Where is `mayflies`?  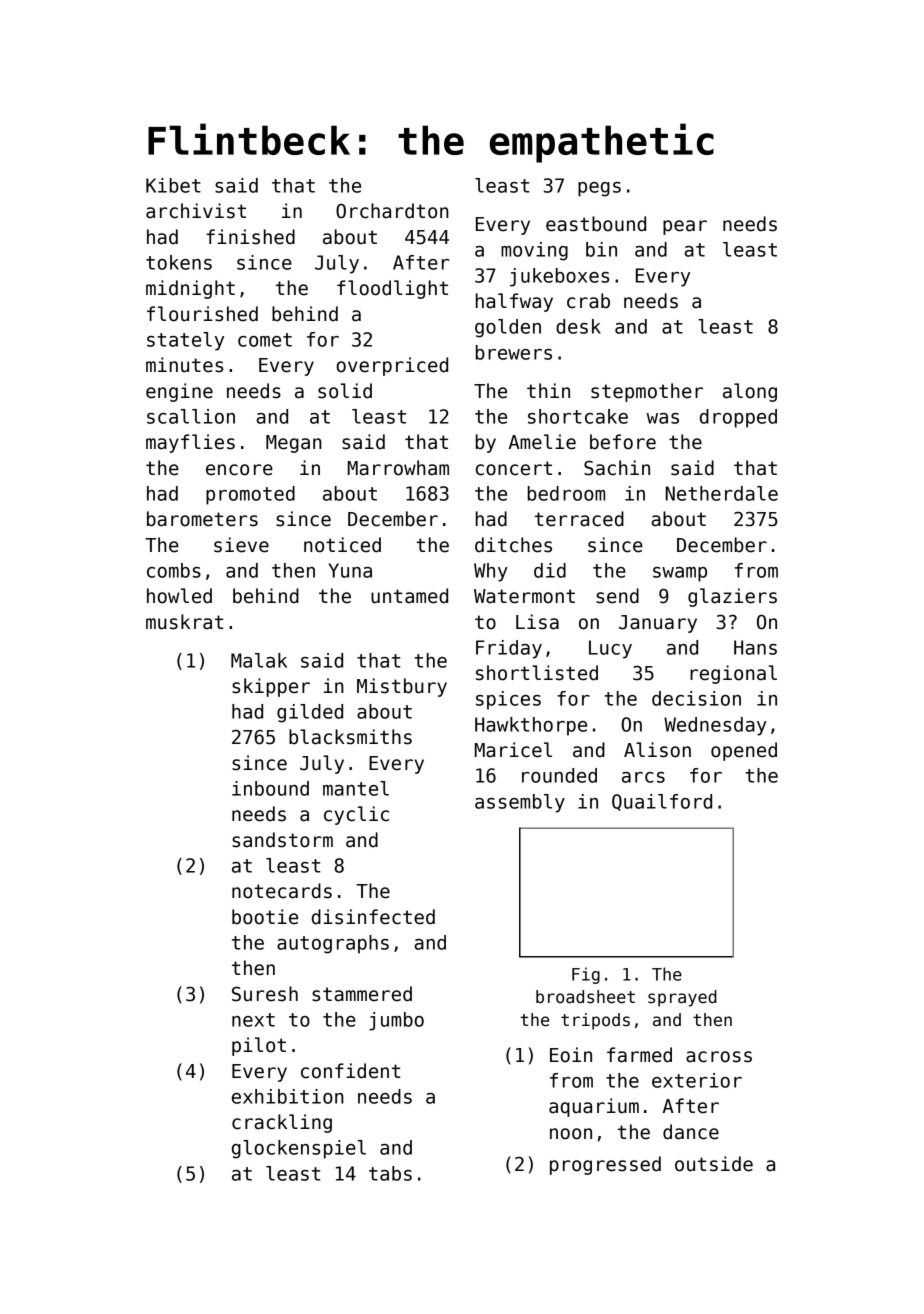
mayflies is located at coordinates (190, 443).
